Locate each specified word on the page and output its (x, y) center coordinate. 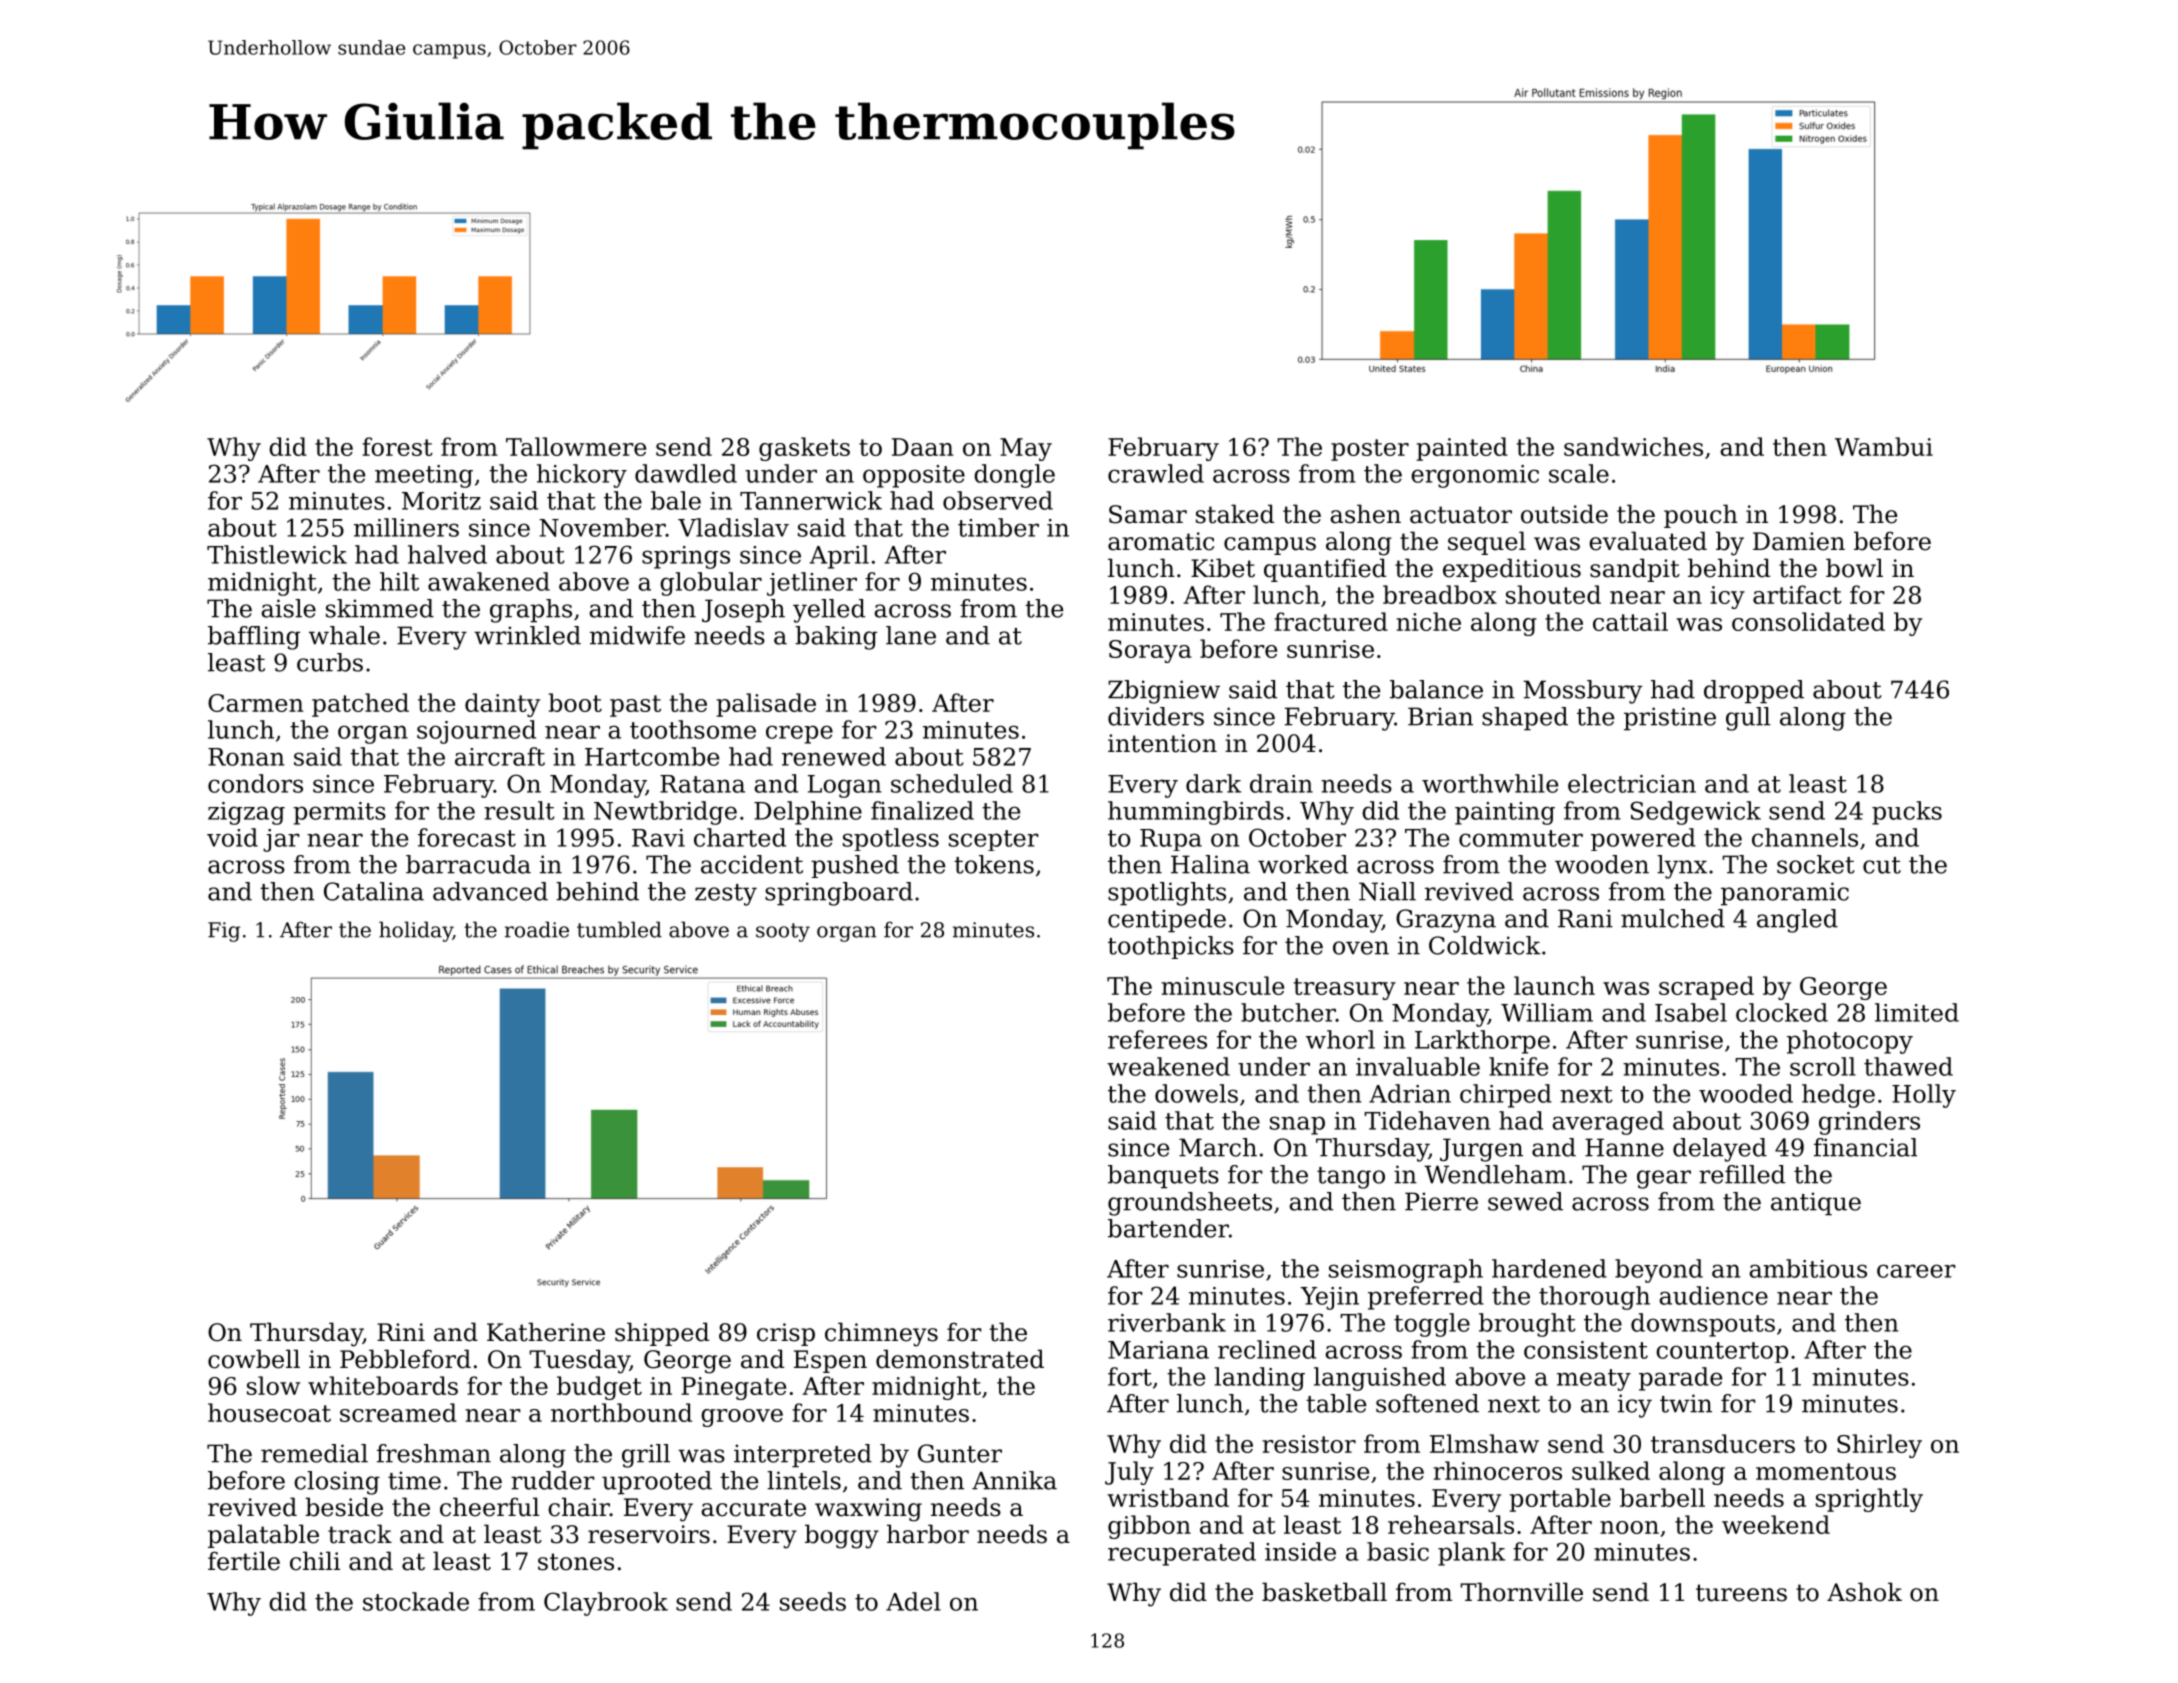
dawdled (686, 473)
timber (998, 527)
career (1916, 1271)
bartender (1168, 1228)
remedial (314, 1453)
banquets (1163, 1177)
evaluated (1648, 541)
